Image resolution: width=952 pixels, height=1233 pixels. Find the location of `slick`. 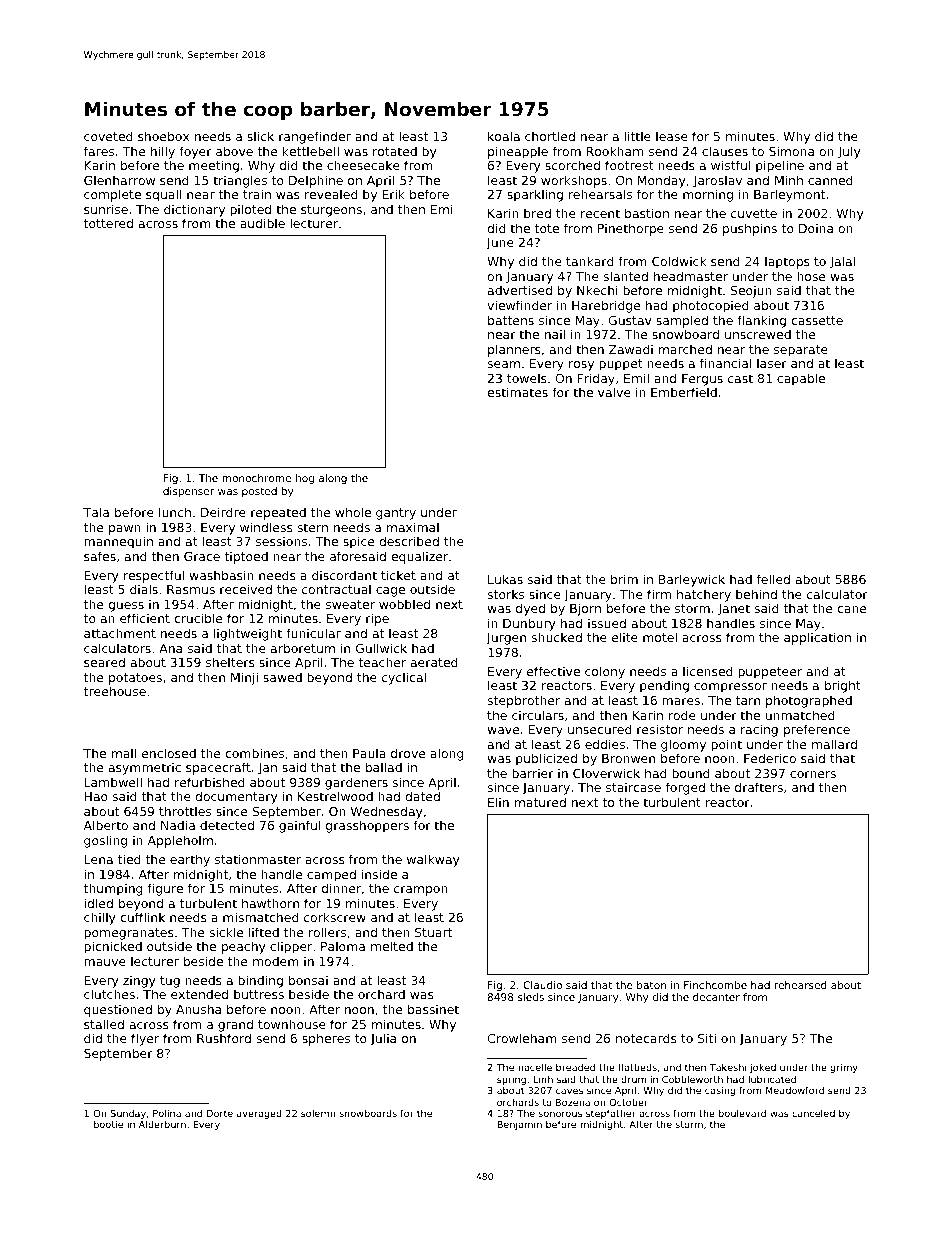

slick is located at coordinates (260, 136).
